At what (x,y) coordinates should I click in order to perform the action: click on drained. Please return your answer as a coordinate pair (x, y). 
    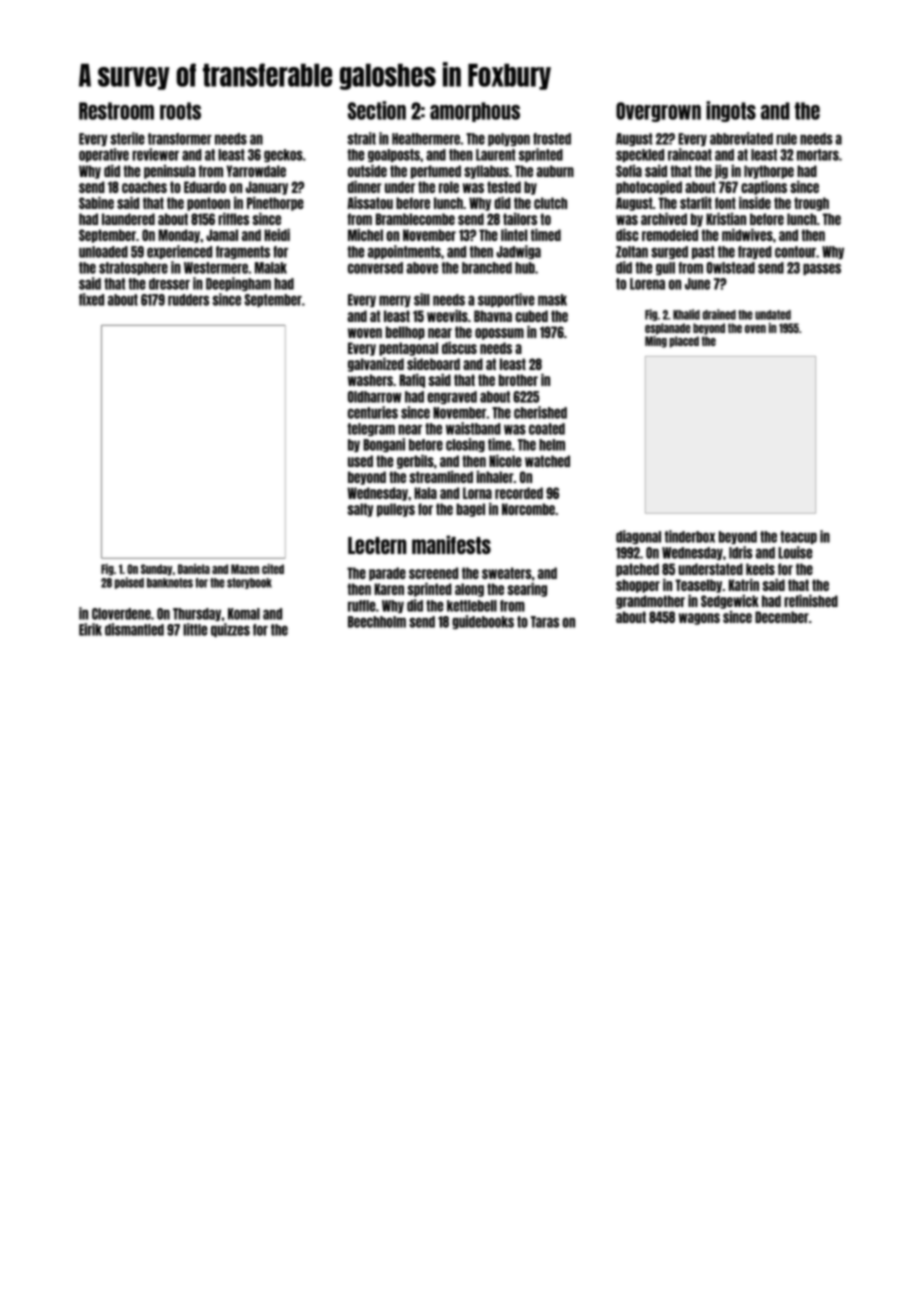
    Looking at the image, I should click on (719, 314).
